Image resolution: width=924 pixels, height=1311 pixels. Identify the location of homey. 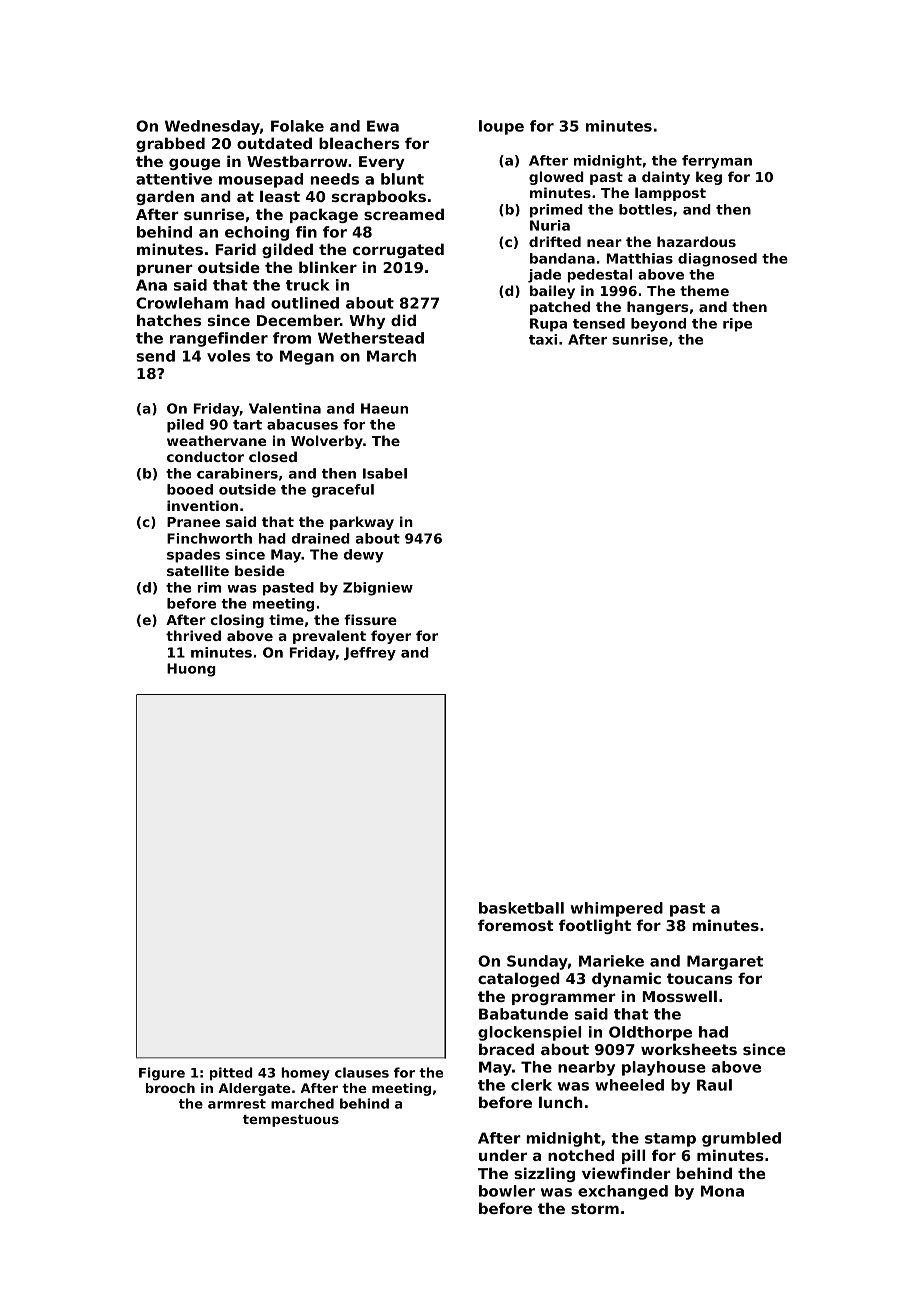
(305, 1074).
